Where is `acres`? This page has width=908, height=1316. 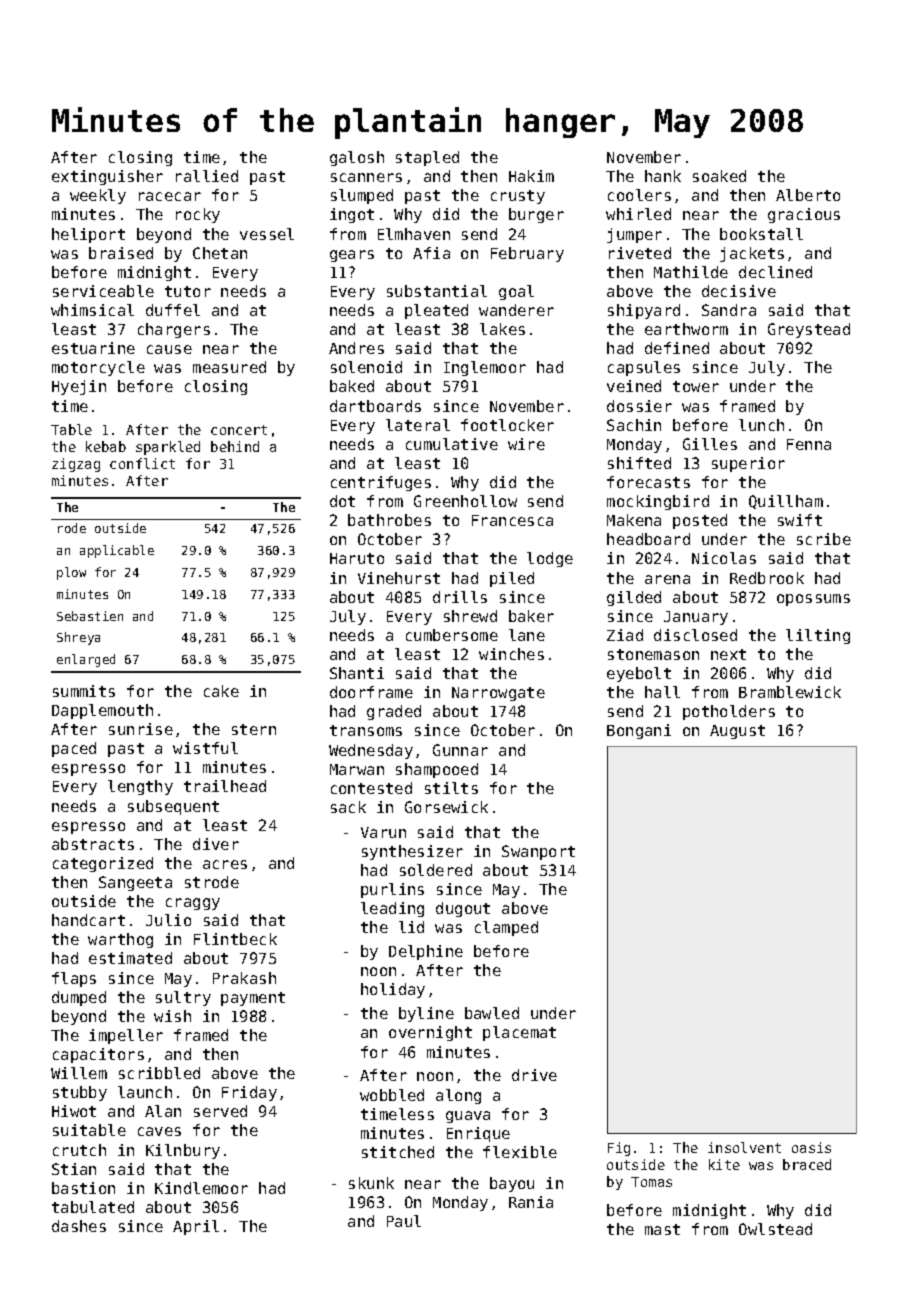
acres is located at coordinates (225, 864).
